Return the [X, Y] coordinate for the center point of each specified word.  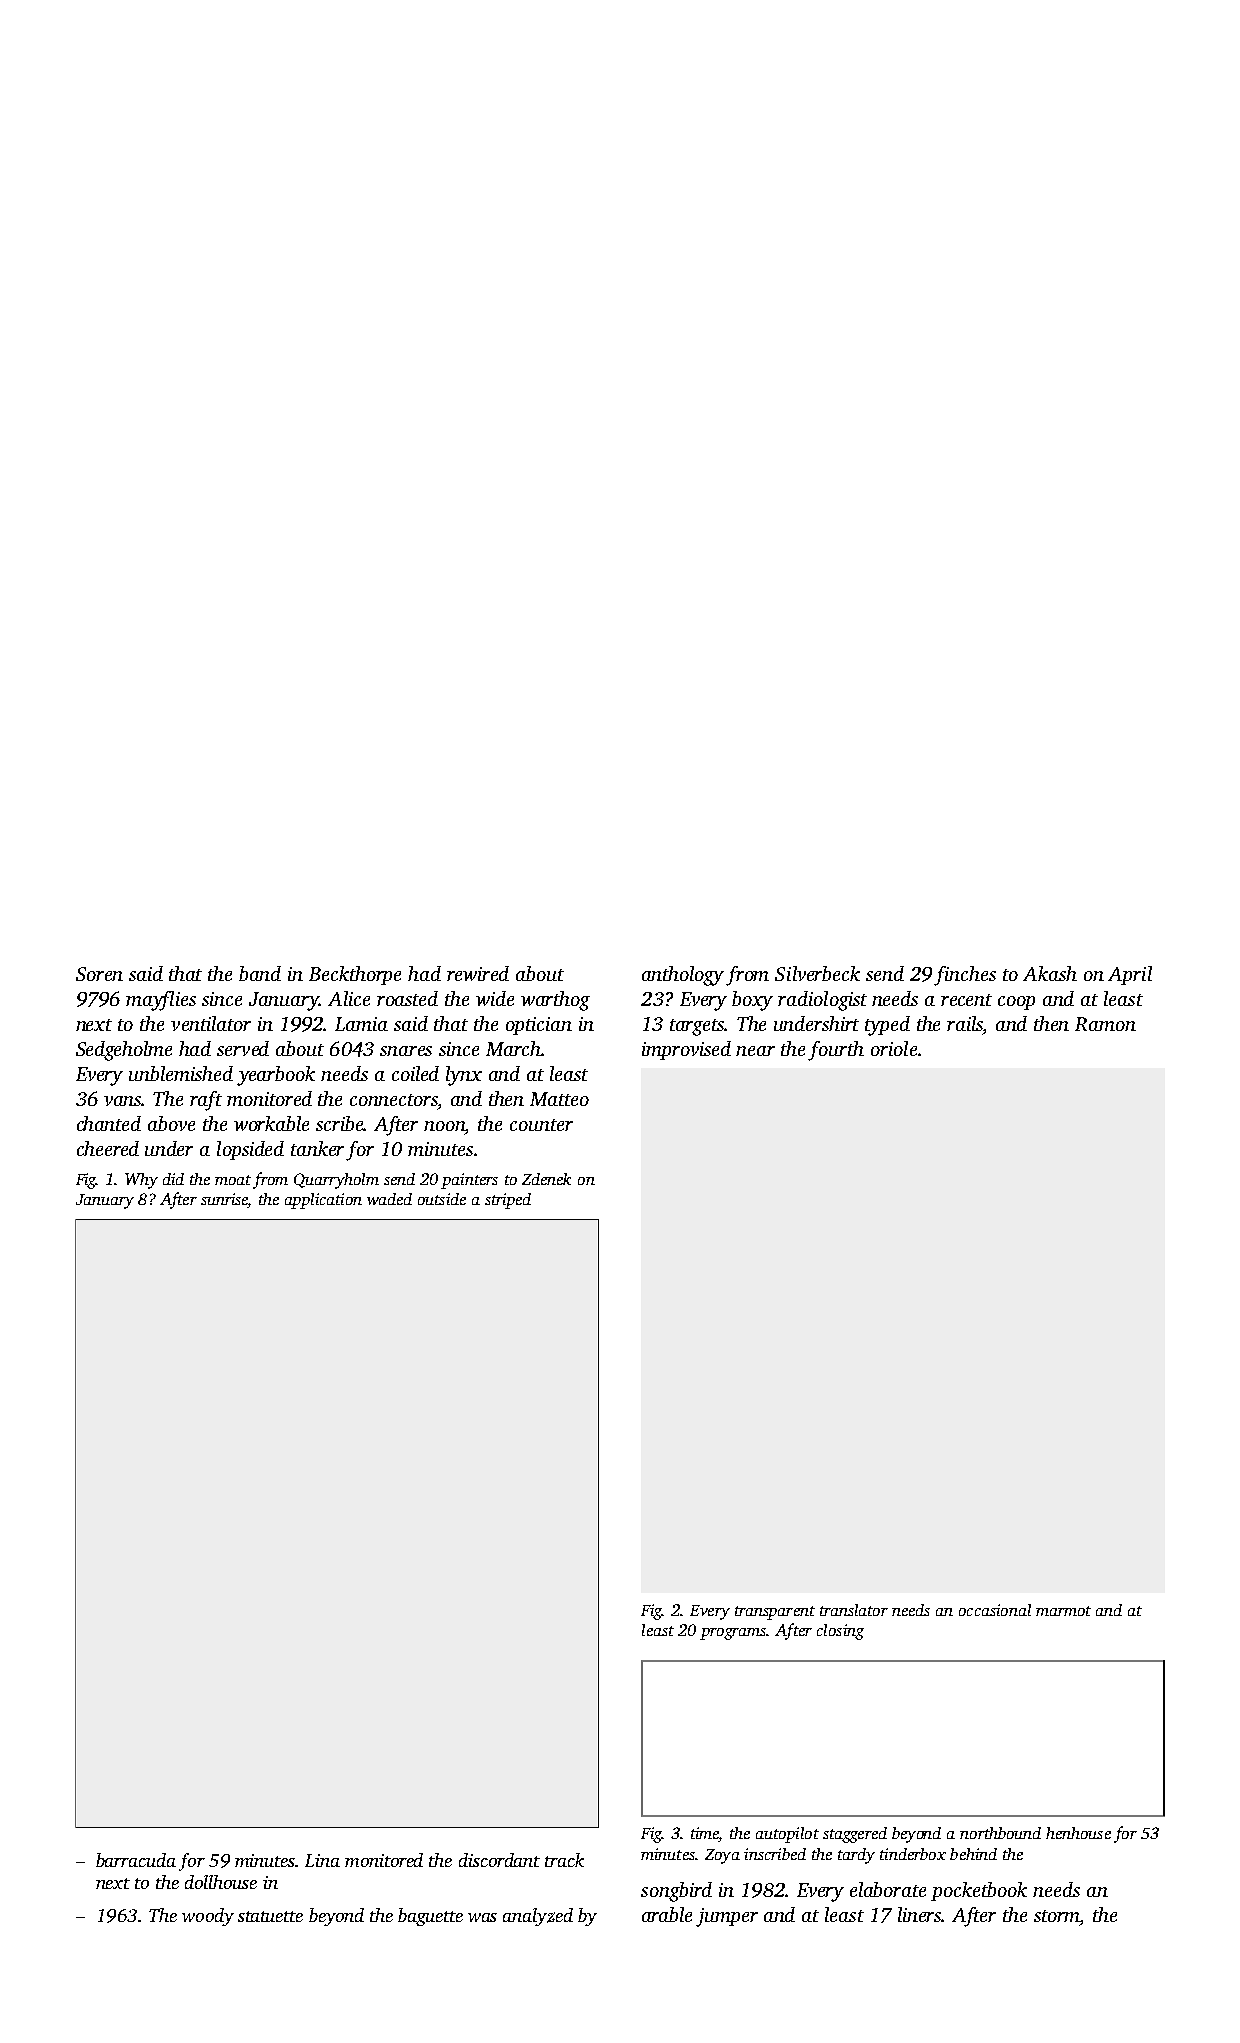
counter [541, 1125]
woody [208, 1917]
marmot [1063, 1611]
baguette [430, 1917]
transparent [775, 1613]
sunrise [224, 1200]
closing [840, 1632]
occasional [995, 1610]
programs [733, 1634]
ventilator [211, 1023]
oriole [894, 1048]
